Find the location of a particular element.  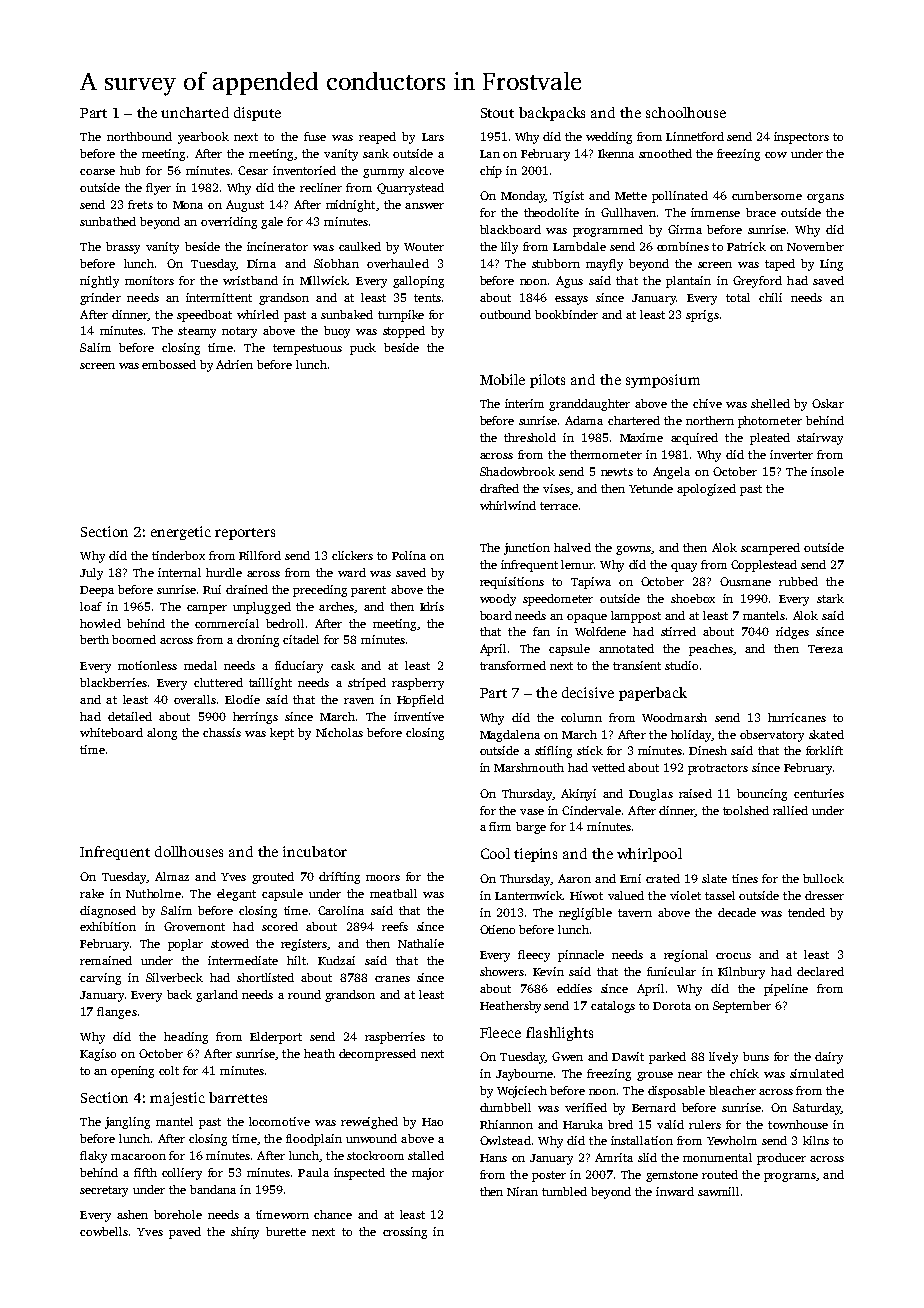

along is located at coordinates (162, 734).
